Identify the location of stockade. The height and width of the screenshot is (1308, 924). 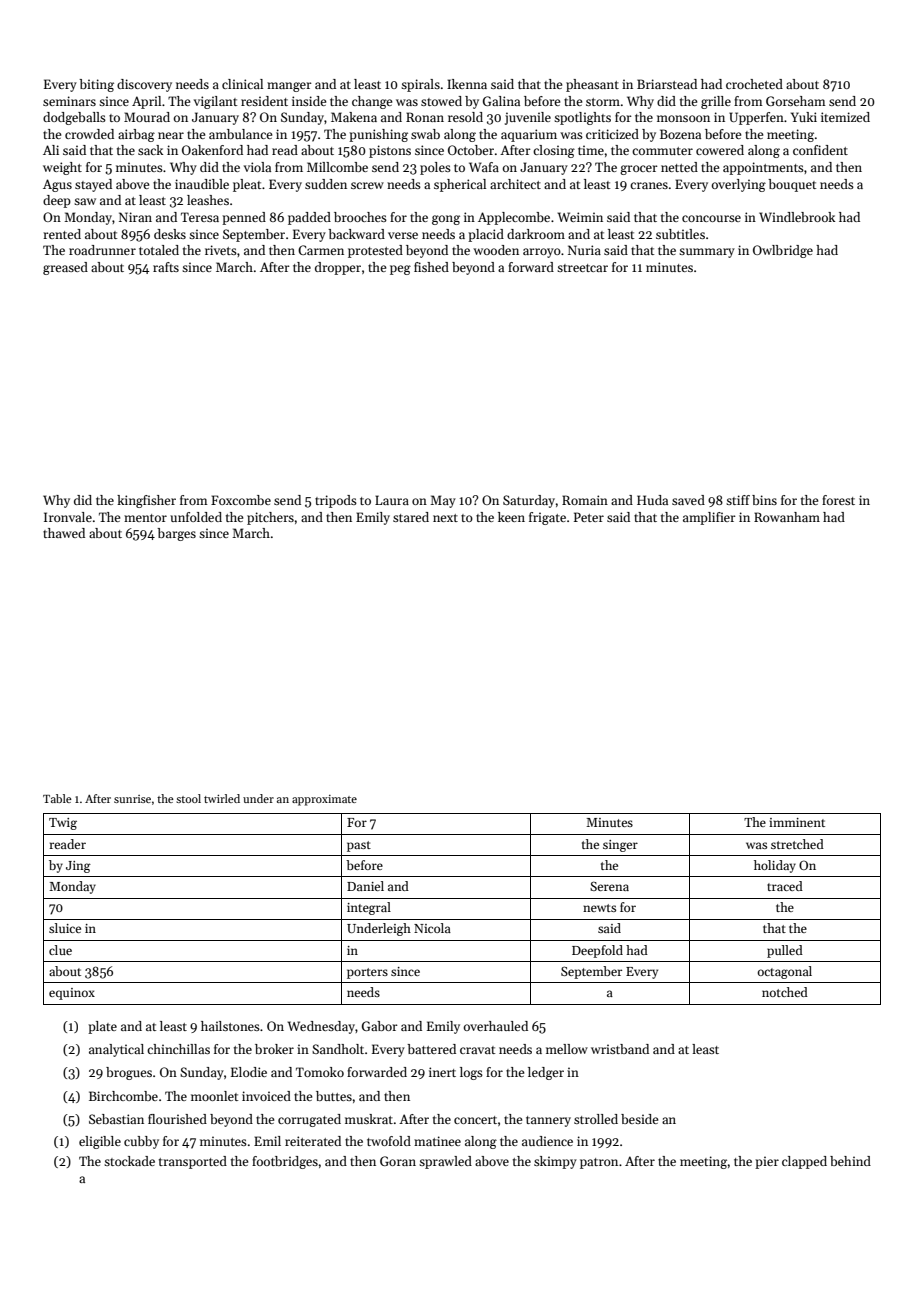
(129, 1161).
